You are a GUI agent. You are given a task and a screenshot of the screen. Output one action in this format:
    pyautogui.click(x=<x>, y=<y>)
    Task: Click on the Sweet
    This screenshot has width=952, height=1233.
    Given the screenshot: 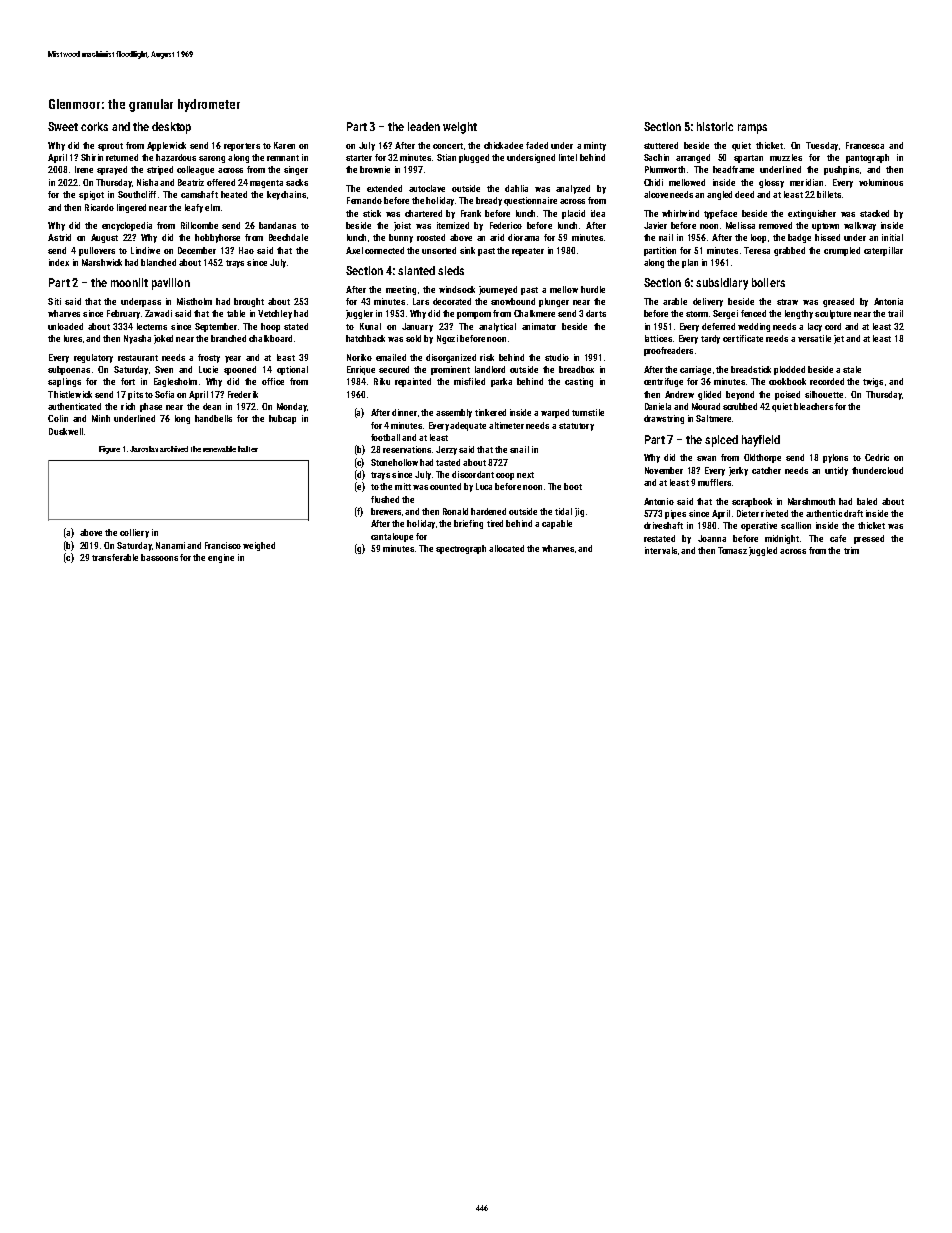 What is the action you would take?
    pyautogui.click(x=63, y=126)
